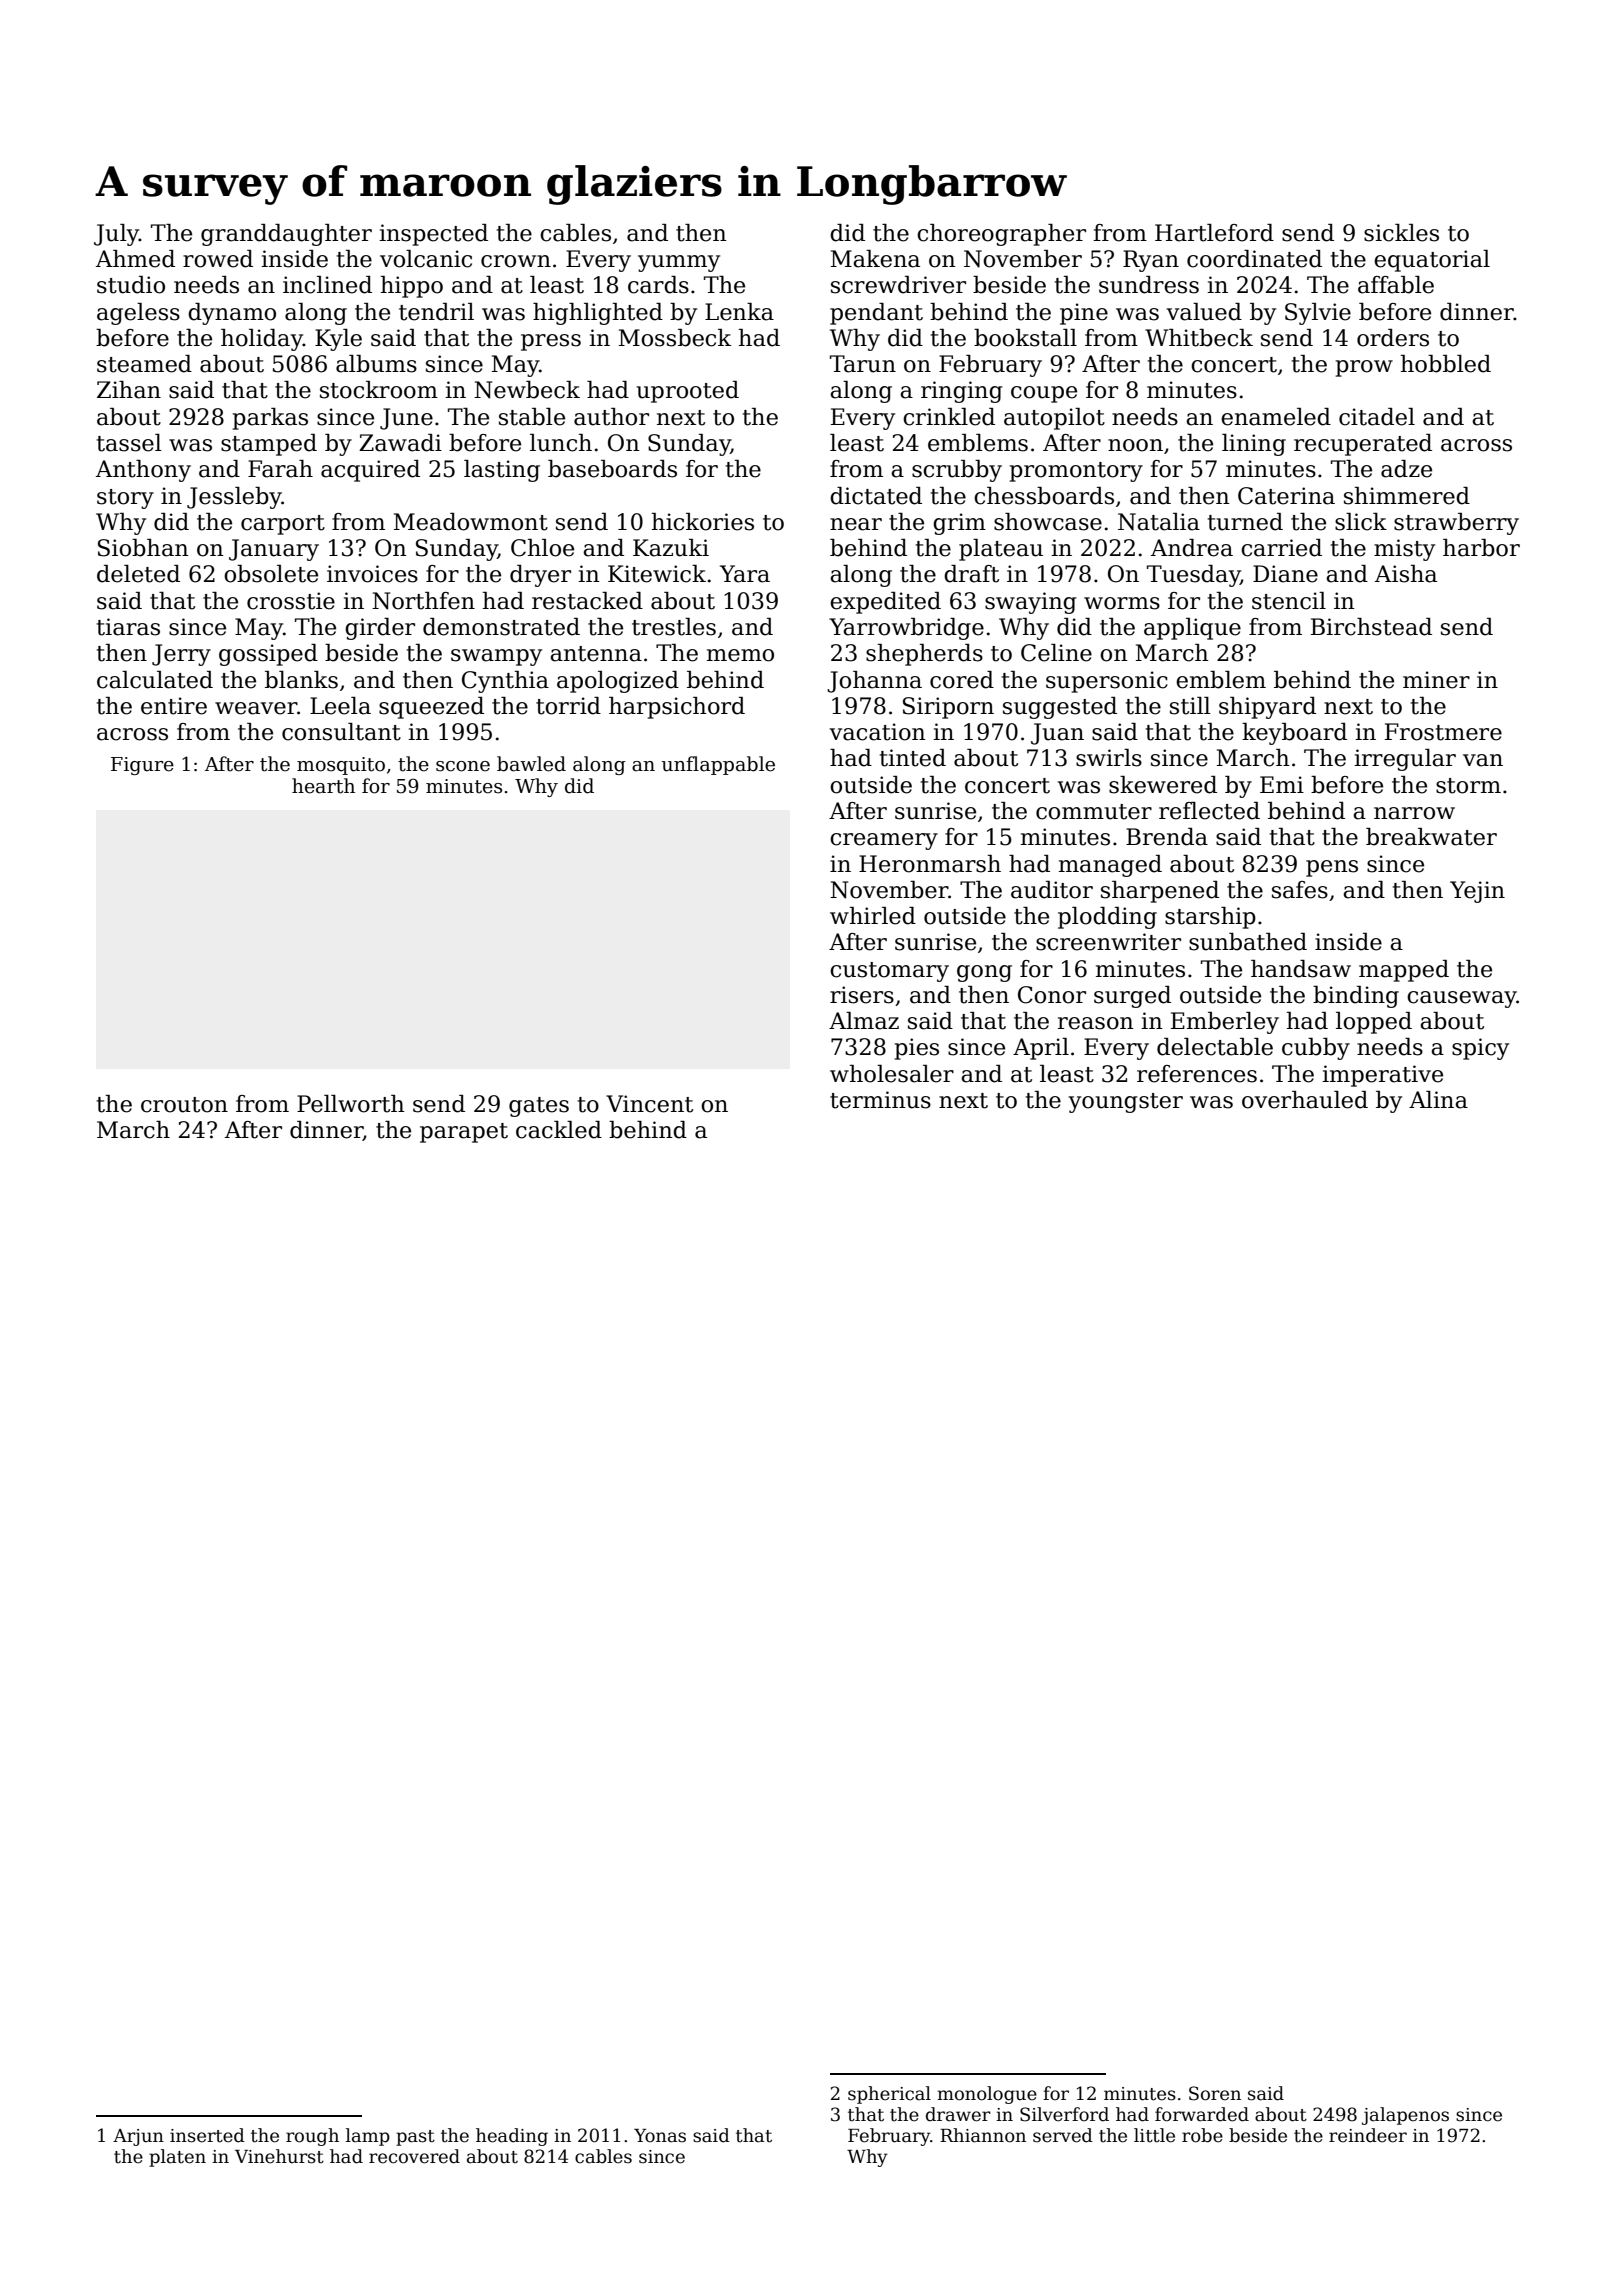  I want to click on reindeer, so click(1368, 2135).
